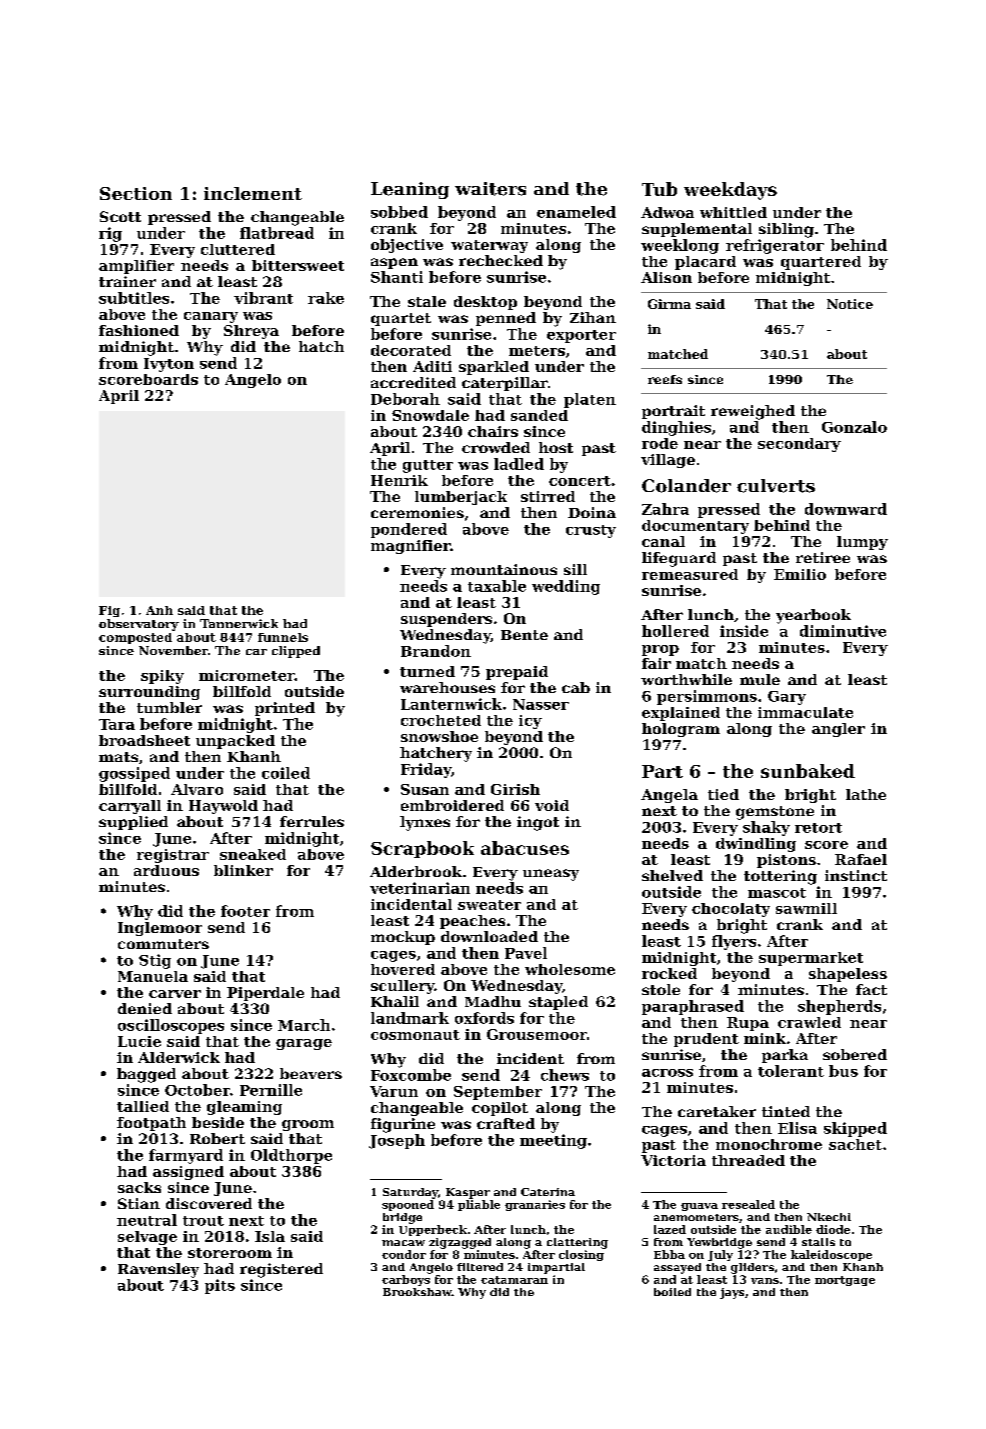  What do you see at coordinates (291, 1156) in the screenshot?
I see `Oldthorpe` at bounding box center [291, 1156].
